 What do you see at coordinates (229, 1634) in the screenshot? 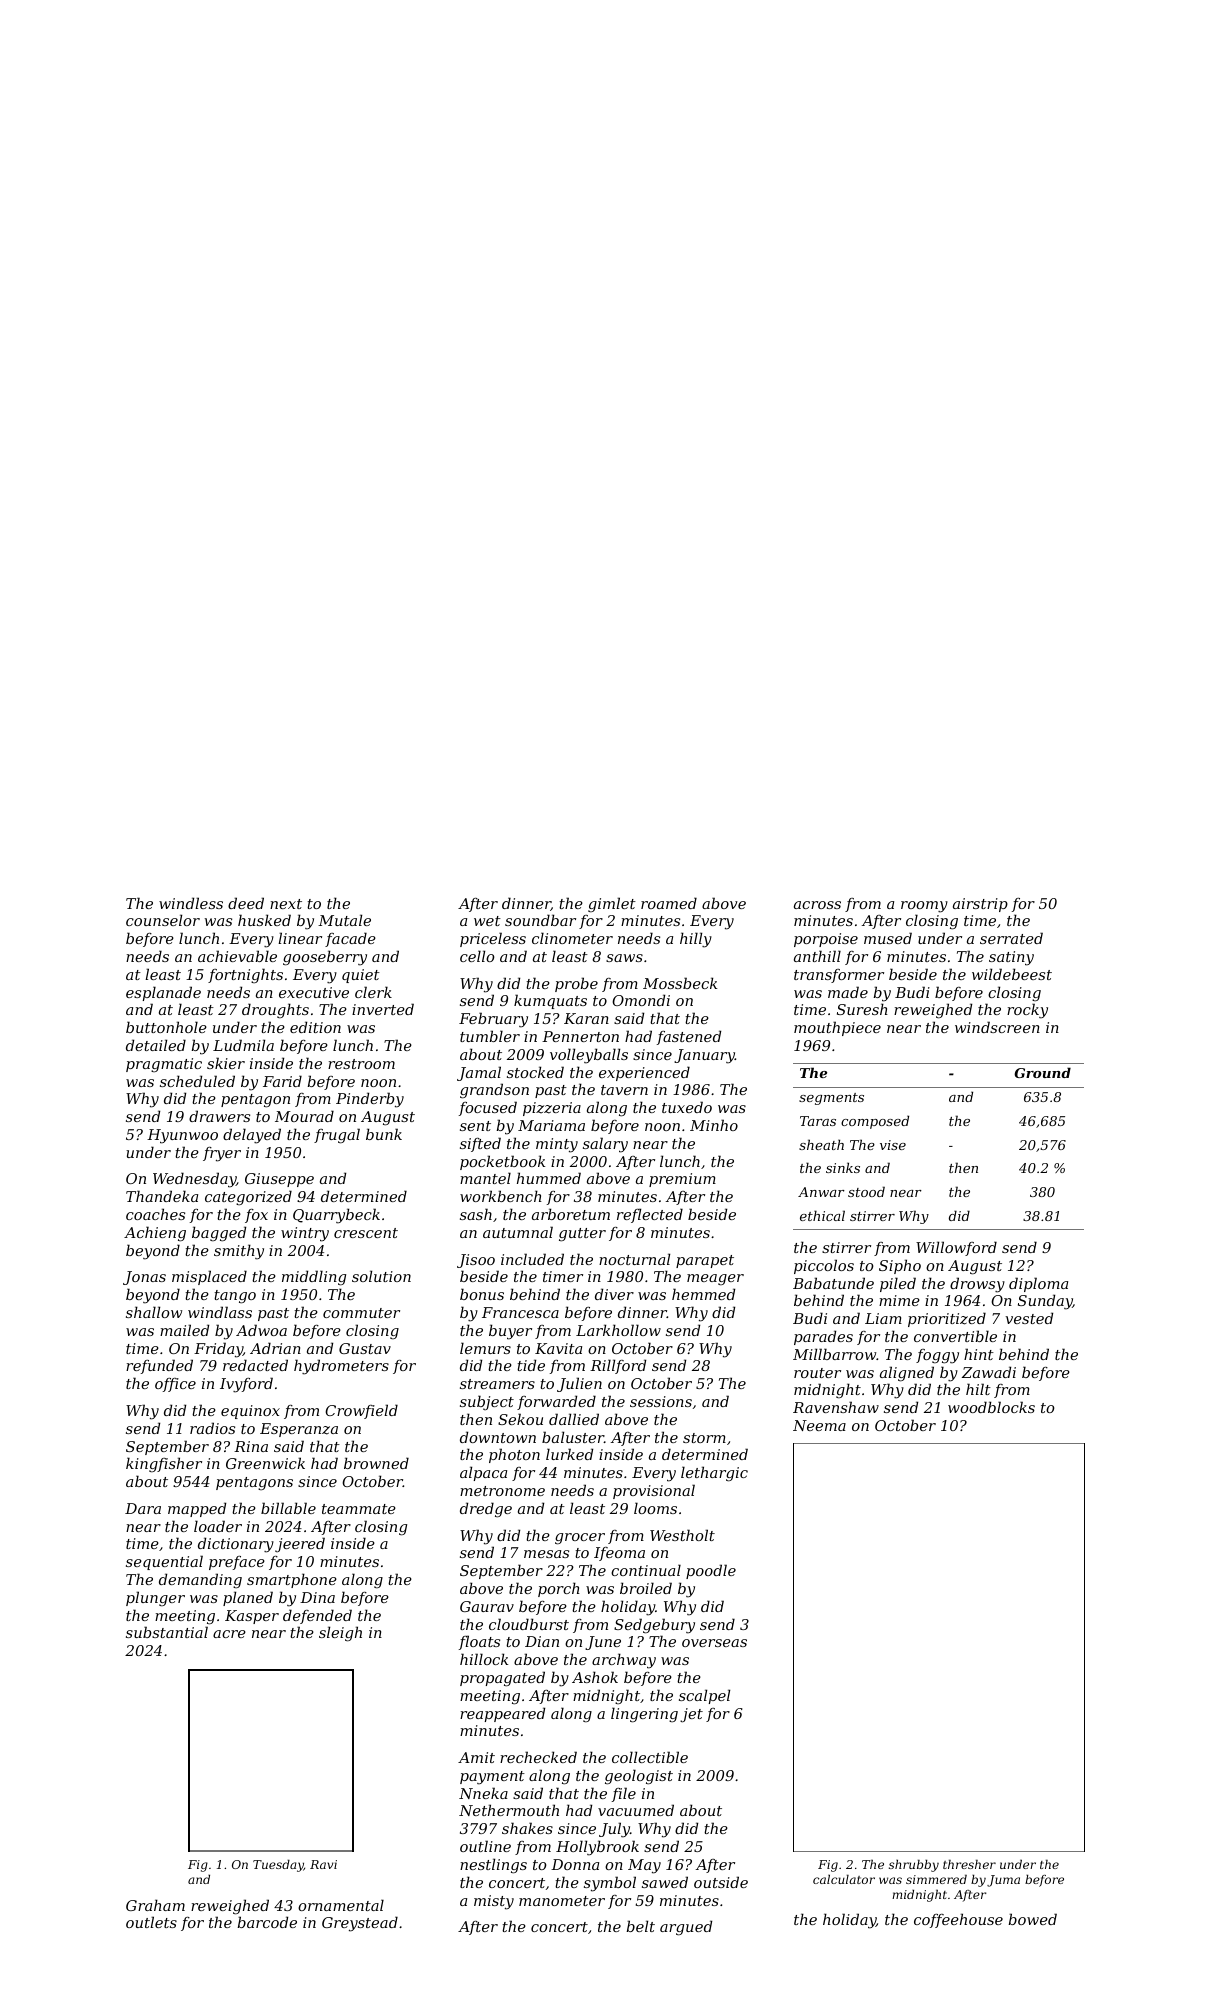
I see `acre` at bounding box center [229, 1634].
